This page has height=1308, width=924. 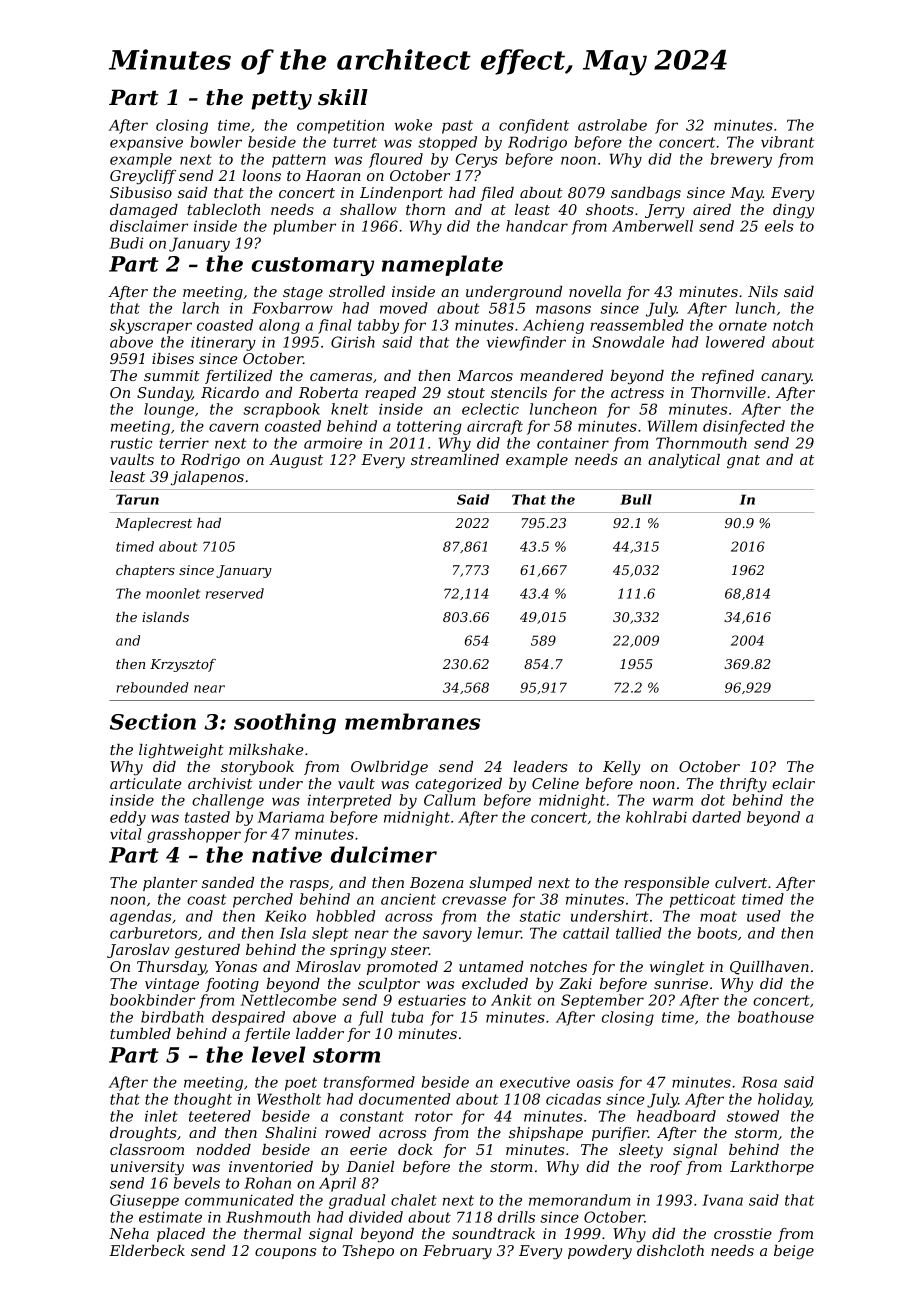 What do you see at coordinates (455, 459) in the page?
I see `streamlined` at bounding box center [455, 459].
